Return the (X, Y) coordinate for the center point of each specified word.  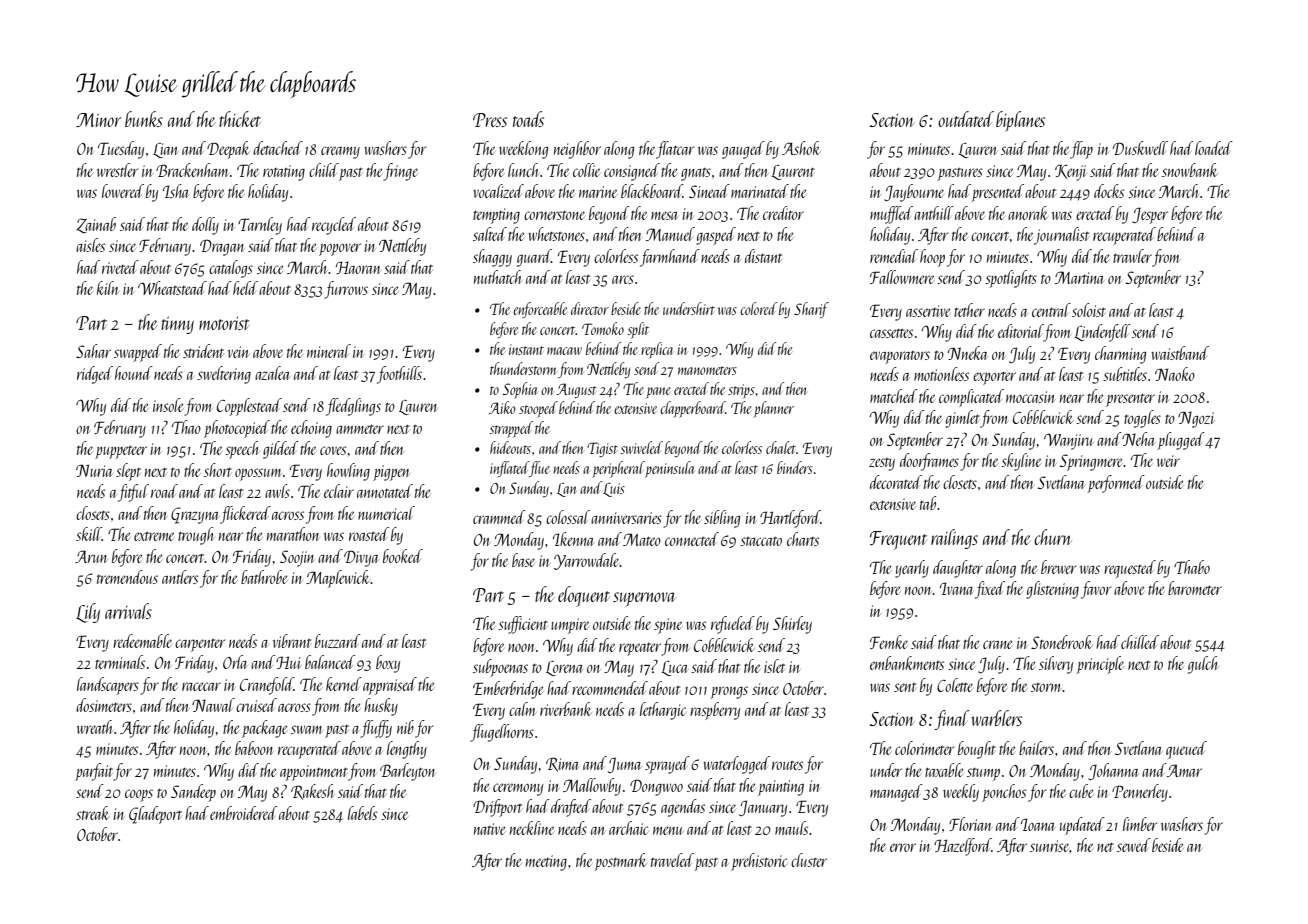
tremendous (127, 577)
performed (1116, 484)
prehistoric (759, 862)
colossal (568, 517)
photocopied (237, 429)
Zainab (96, 225)
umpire (570, 626)
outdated (966, 119)
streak (93, 813)
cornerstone (554, 215)
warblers (996, 718)
